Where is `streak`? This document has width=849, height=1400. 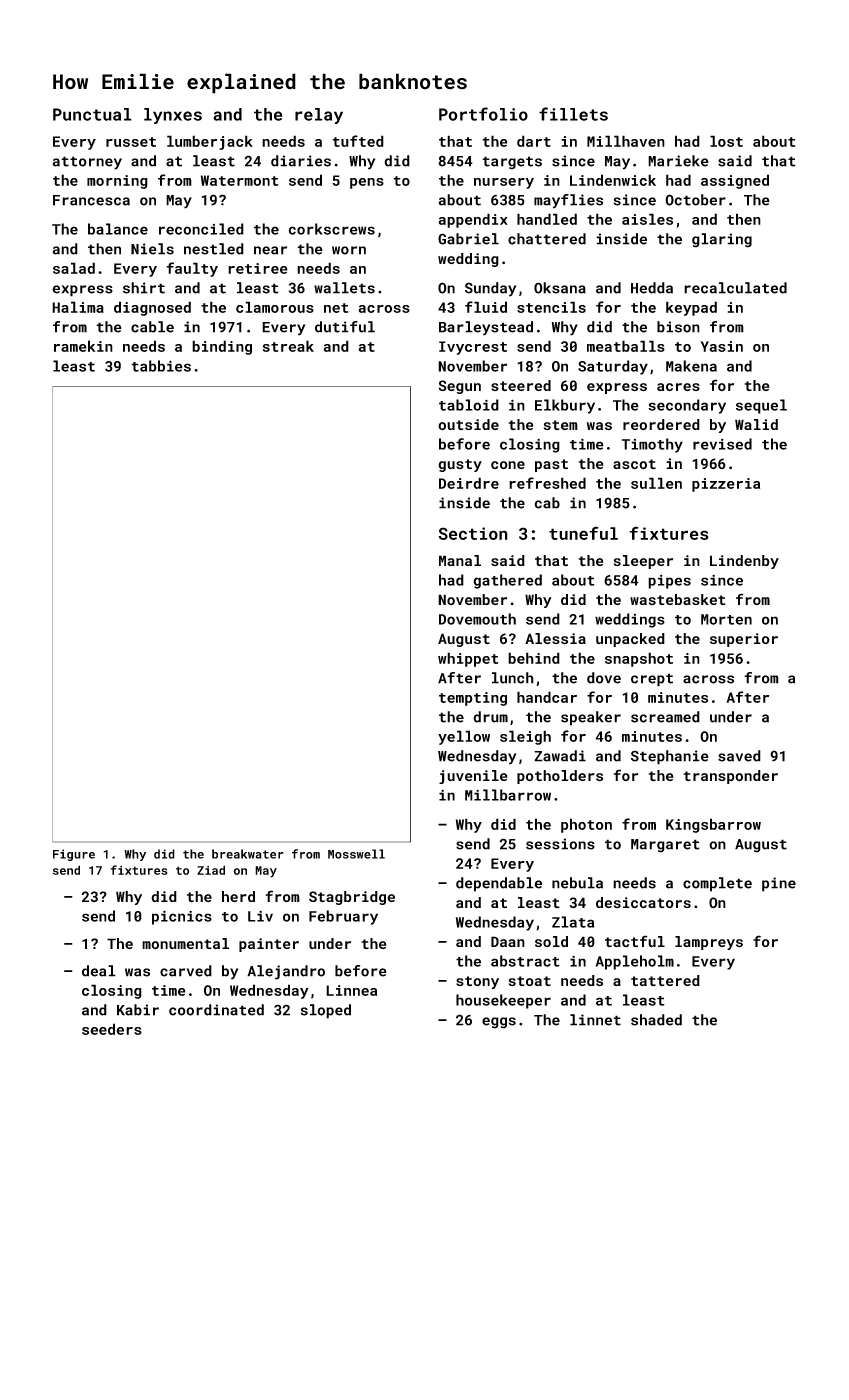 streak is located at coordinates (288, 346).
